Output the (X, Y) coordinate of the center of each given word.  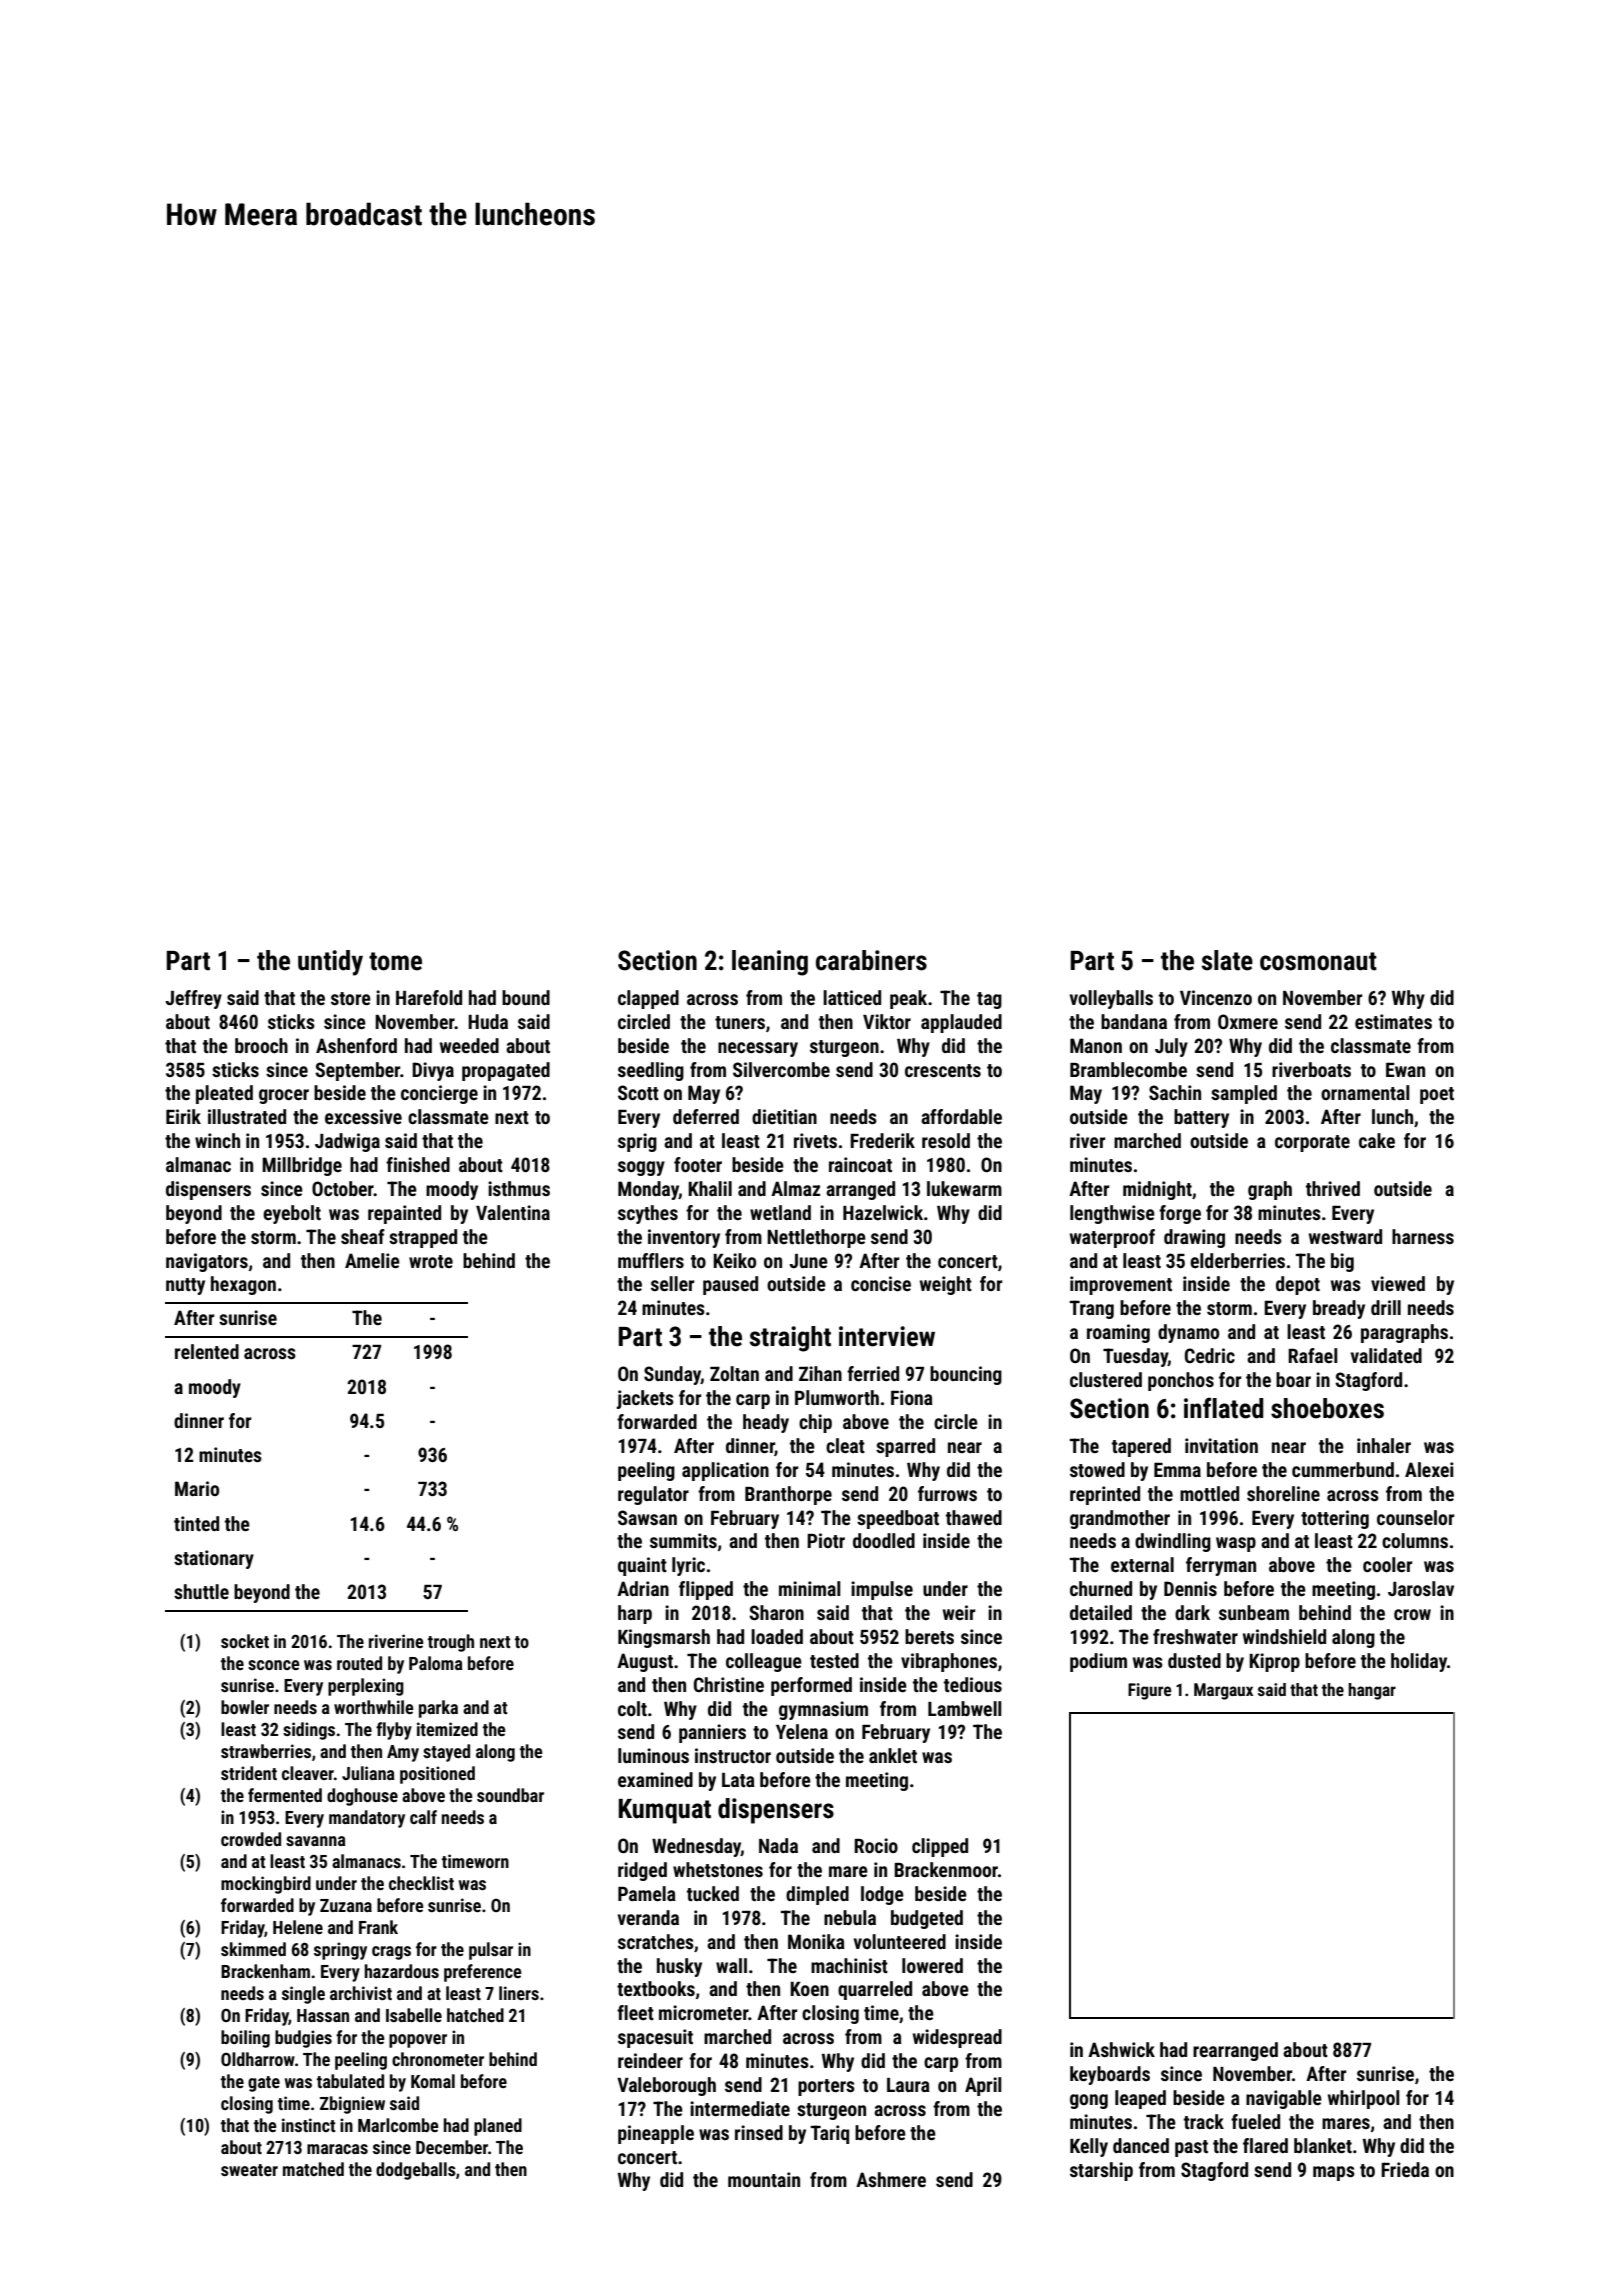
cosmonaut (1318, 961)
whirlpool (1364, 2099)
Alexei (1429, 1469)
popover (418, 2041)
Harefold (429, 997)
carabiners (871, 960)
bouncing (966, 1375)
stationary (214, 1559)
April (983, 2086)
